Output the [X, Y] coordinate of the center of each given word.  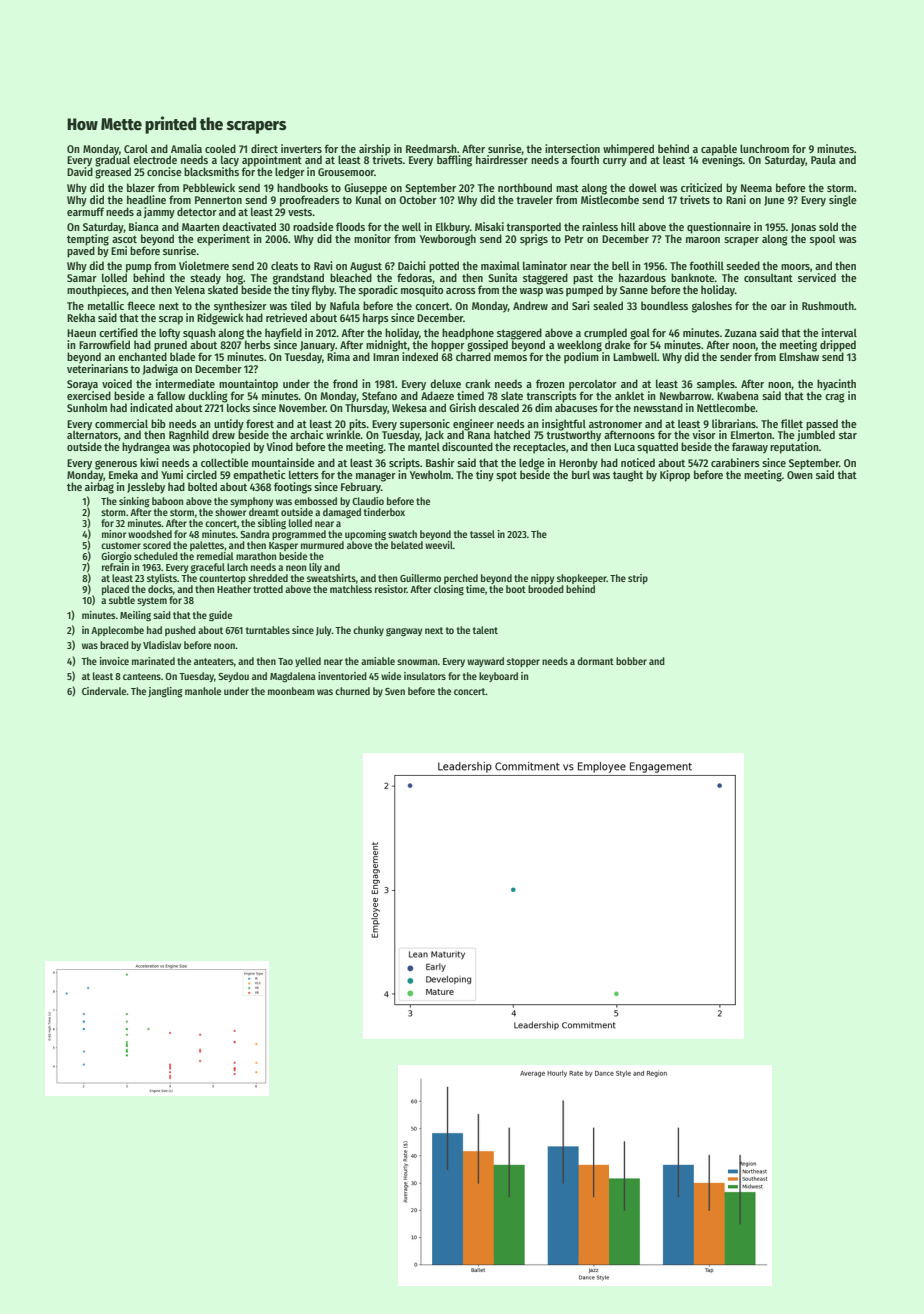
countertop [222, 579]
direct [264, 148]
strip [638, 579]
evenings [722, 161]
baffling [454, 161]
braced [114, 645]
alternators [92, 435]
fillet [792, 423]
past [583, 280]
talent [485, 630]
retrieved [286, 317]
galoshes [712, 307]
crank [478, 383]
